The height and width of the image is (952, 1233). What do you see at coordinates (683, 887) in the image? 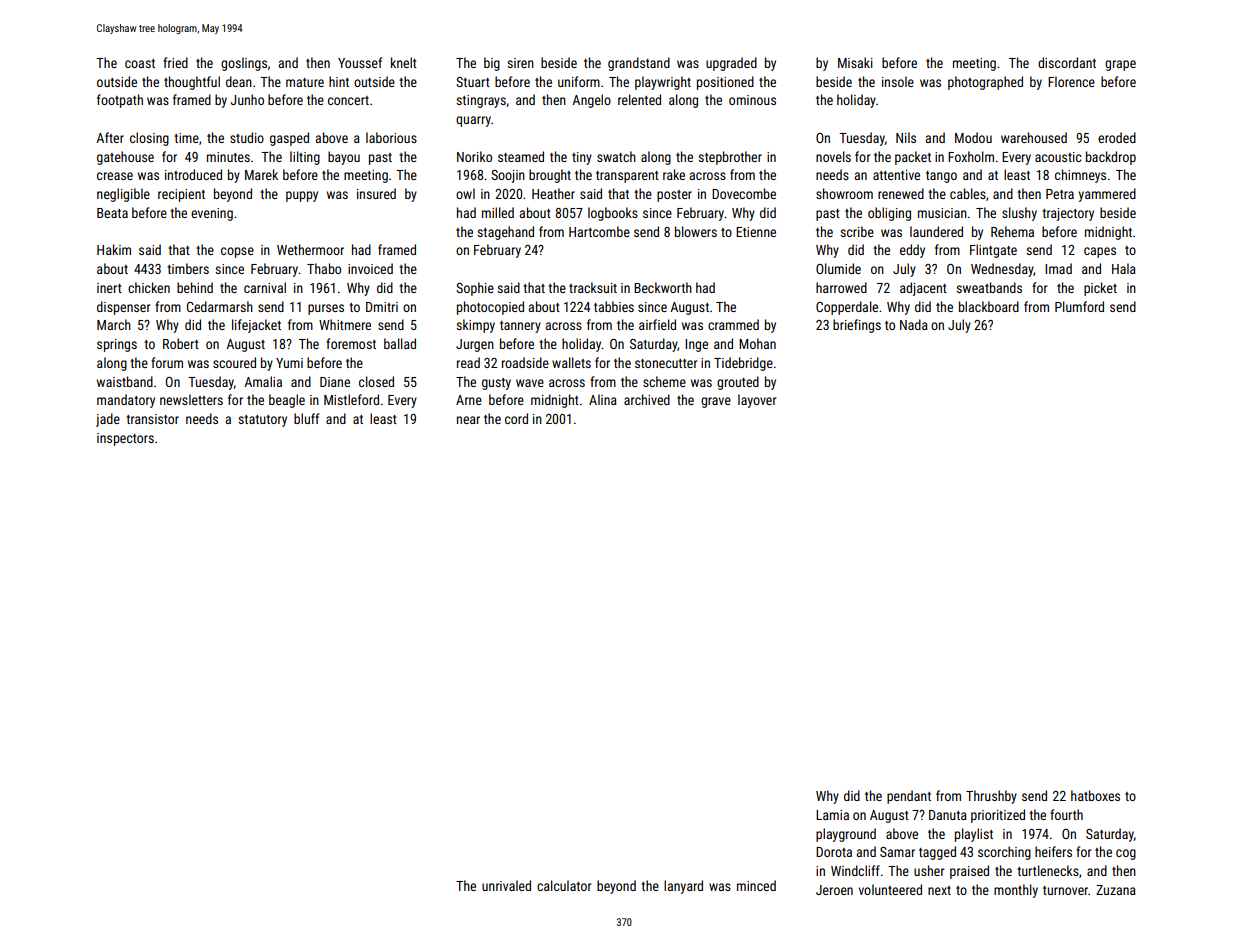
I see `lanyard` at bounding box center [683, 887].
